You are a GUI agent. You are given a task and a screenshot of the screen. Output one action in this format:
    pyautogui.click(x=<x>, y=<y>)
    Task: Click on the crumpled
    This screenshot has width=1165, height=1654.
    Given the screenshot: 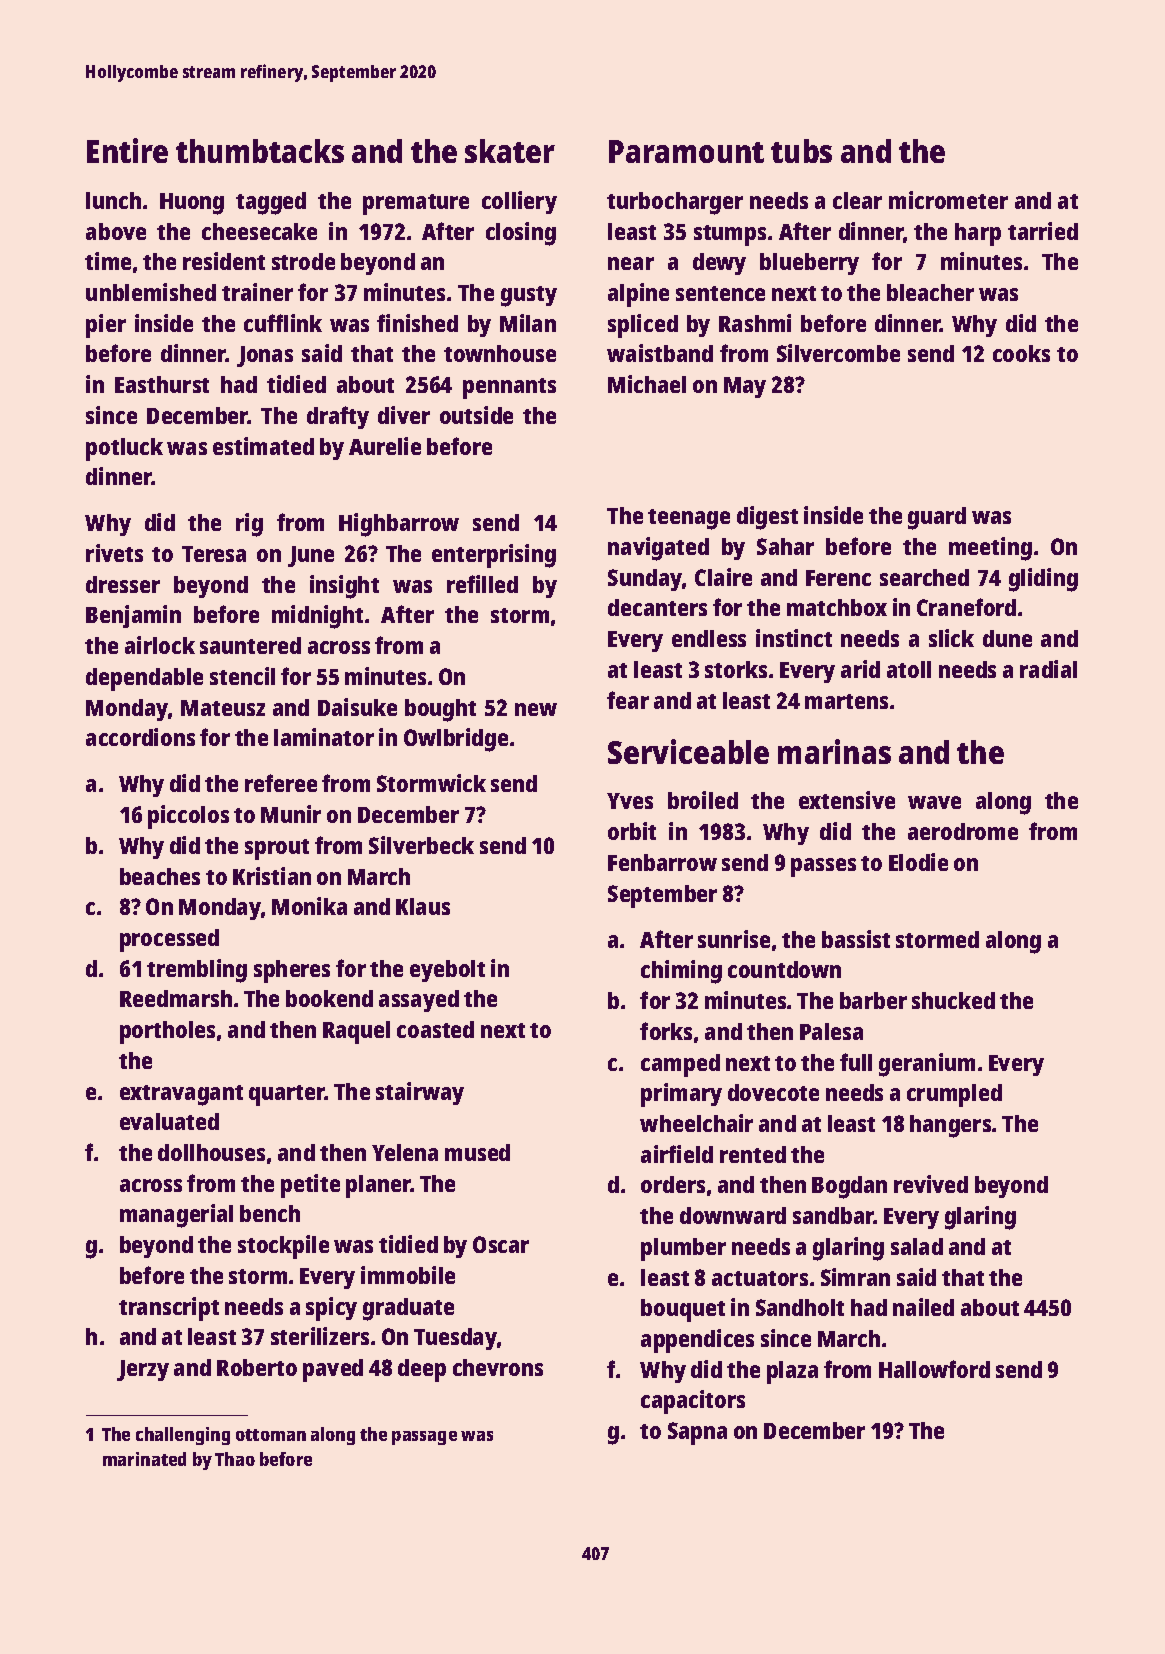 What is the action you would take?
    pyautogui.click(x=954, y=1095)
